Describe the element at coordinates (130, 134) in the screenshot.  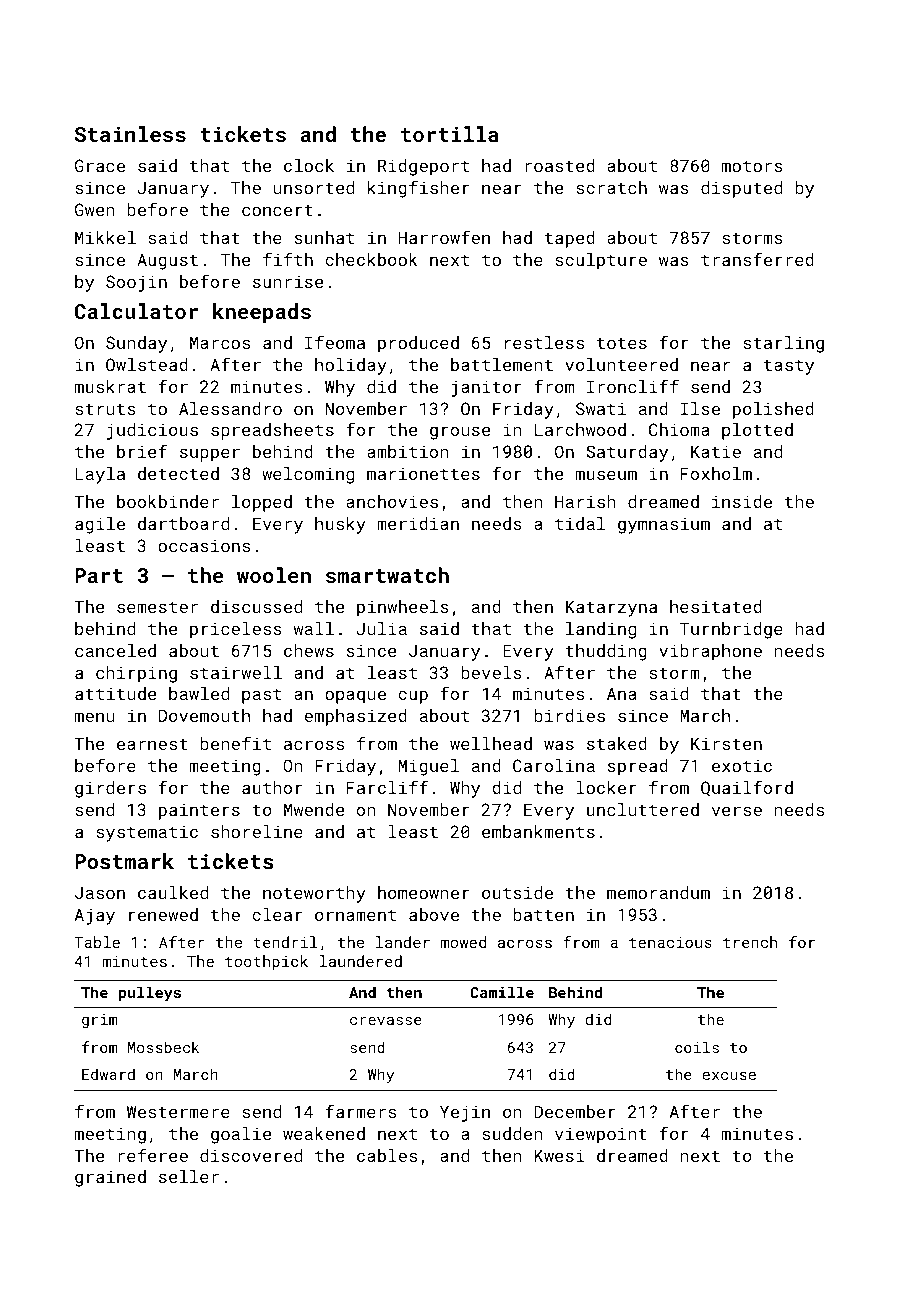
I see `Stainless` at that location.
